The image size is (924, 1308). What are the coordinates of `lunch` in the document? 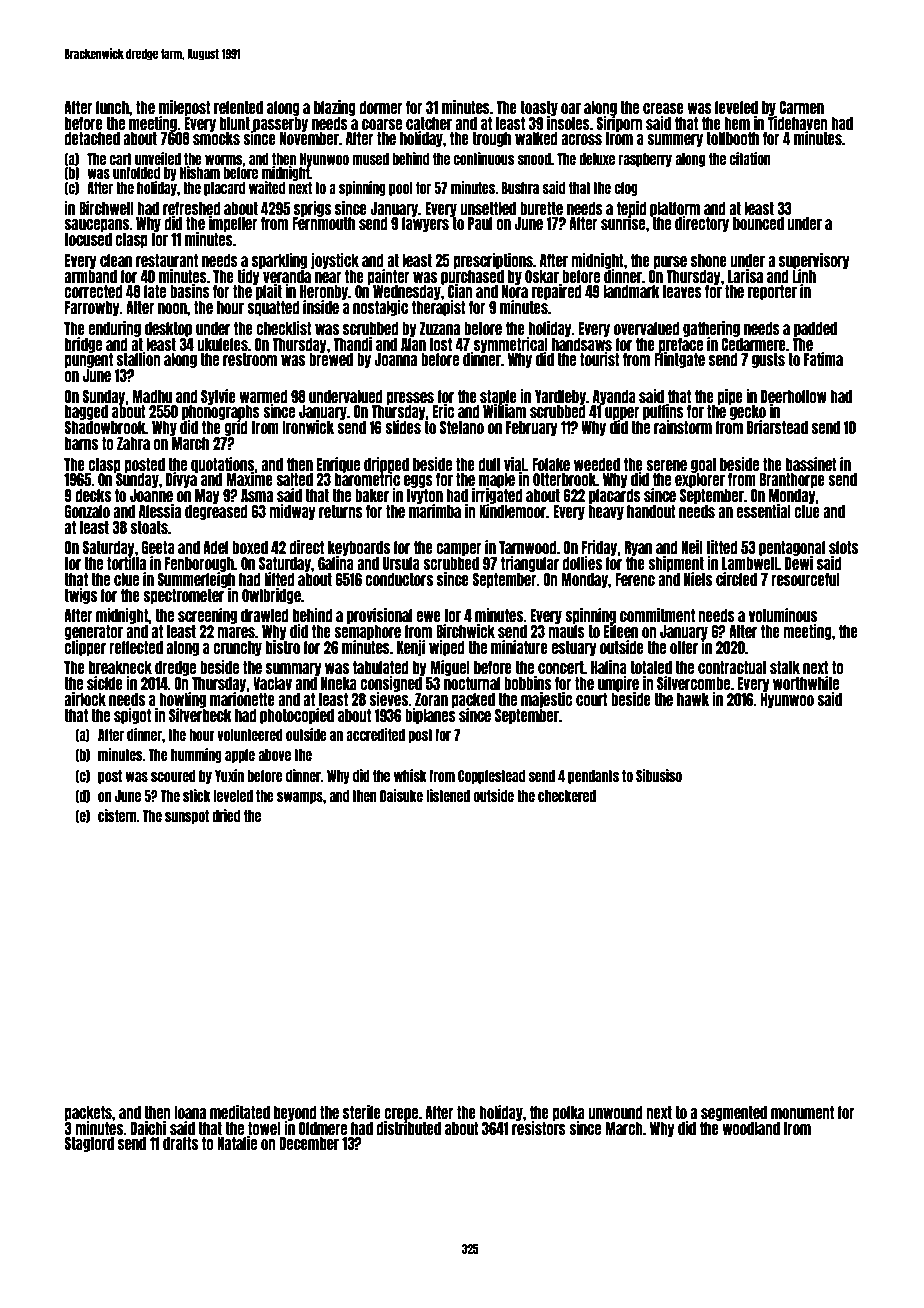 It's located at (112, 107).
